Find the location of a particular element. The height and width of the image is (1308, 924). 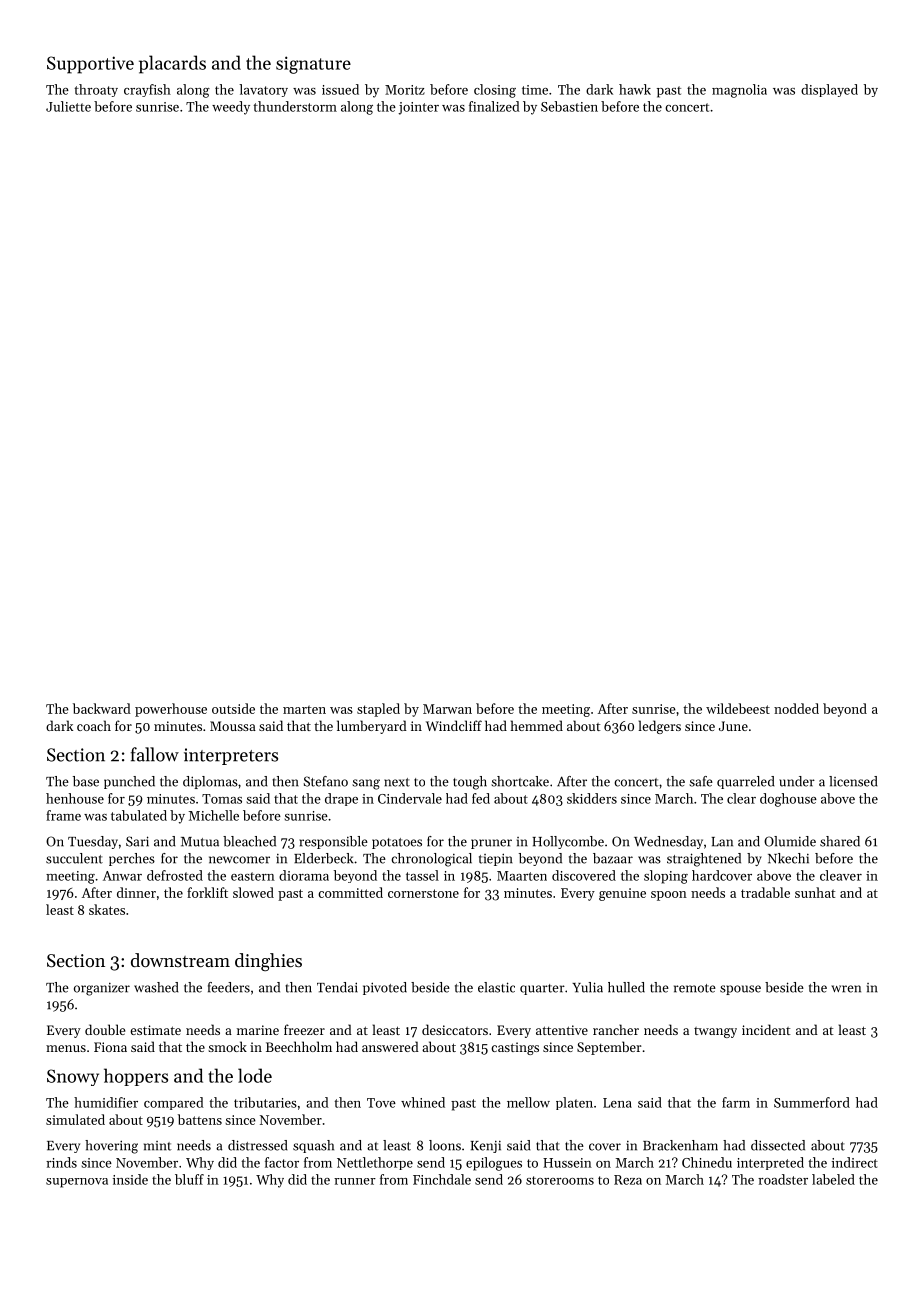

remote is located at coordinates (695, 988).
